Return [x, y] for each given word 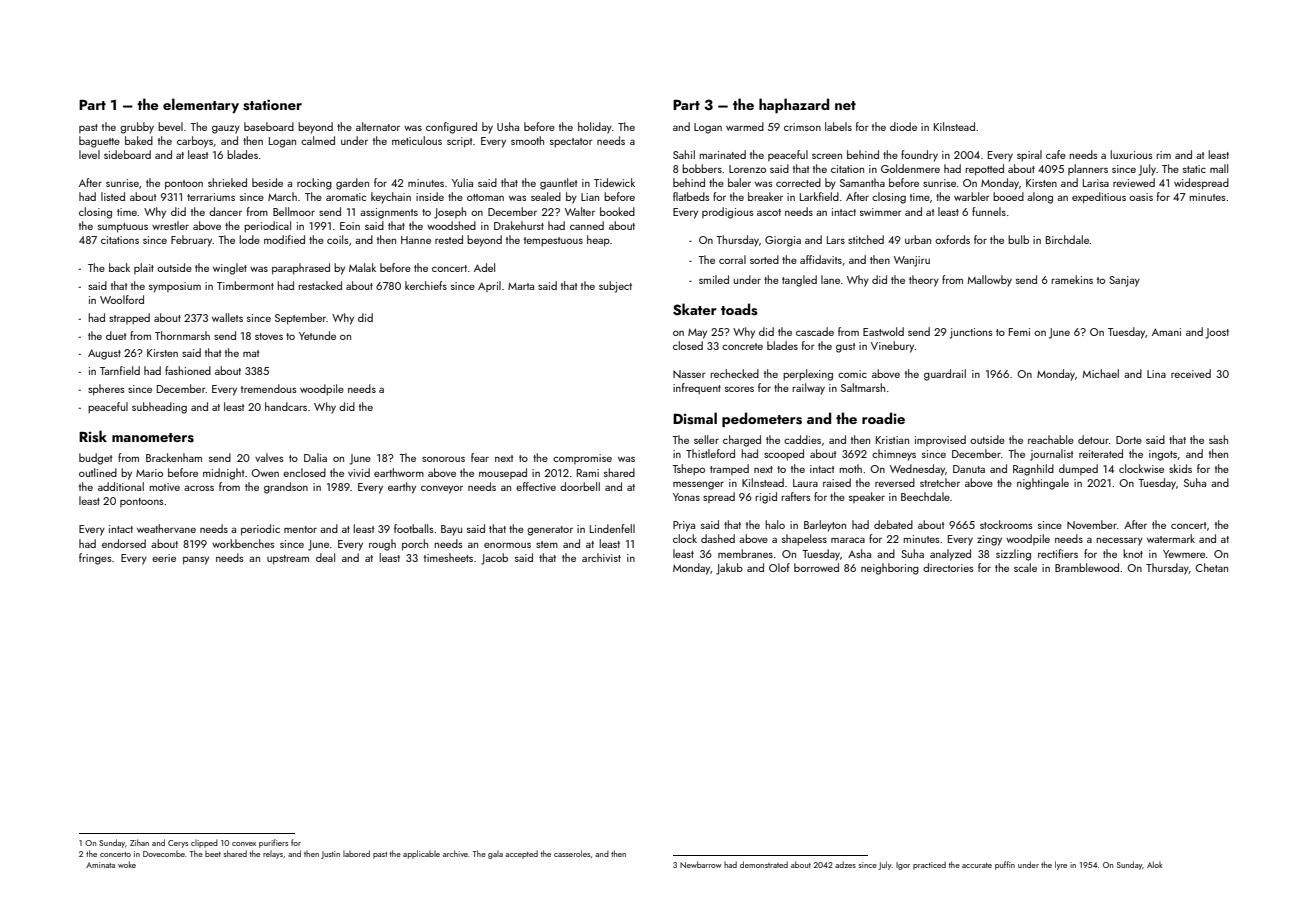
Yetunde [317, 335]
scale [1025, 567]
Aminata [100, 865]
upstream [288, 560]
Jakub [729, 569]
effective [536, 486]
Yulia [462, 182]
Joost [1217, 333]
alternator [378, 126]
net [845, 105]
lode [249, 239]
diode [903, 126]
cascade [815, 331]
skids [1180, 468]
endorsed [124, 543]
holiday [595, 128]
